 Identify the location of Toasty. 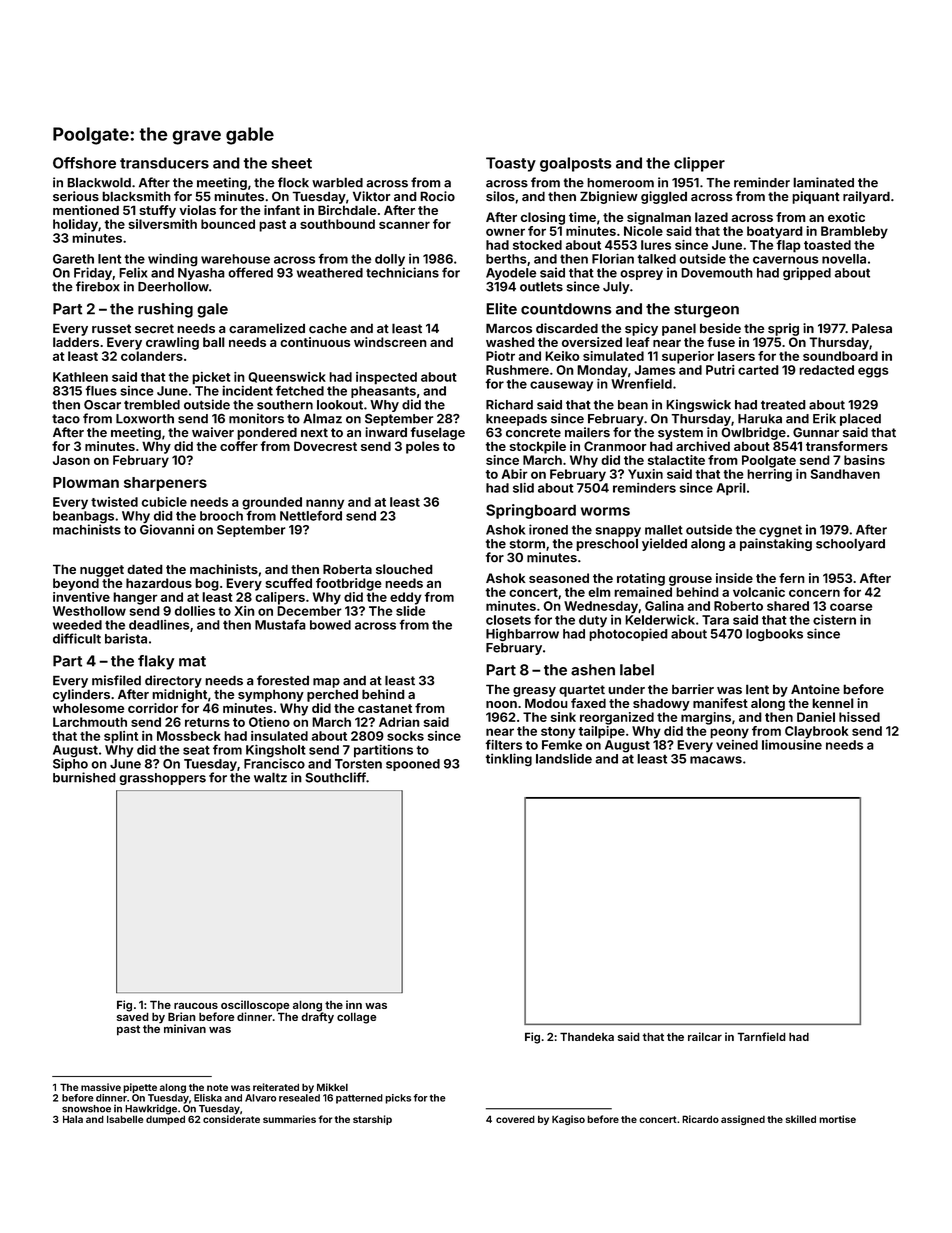
(511, 164).
